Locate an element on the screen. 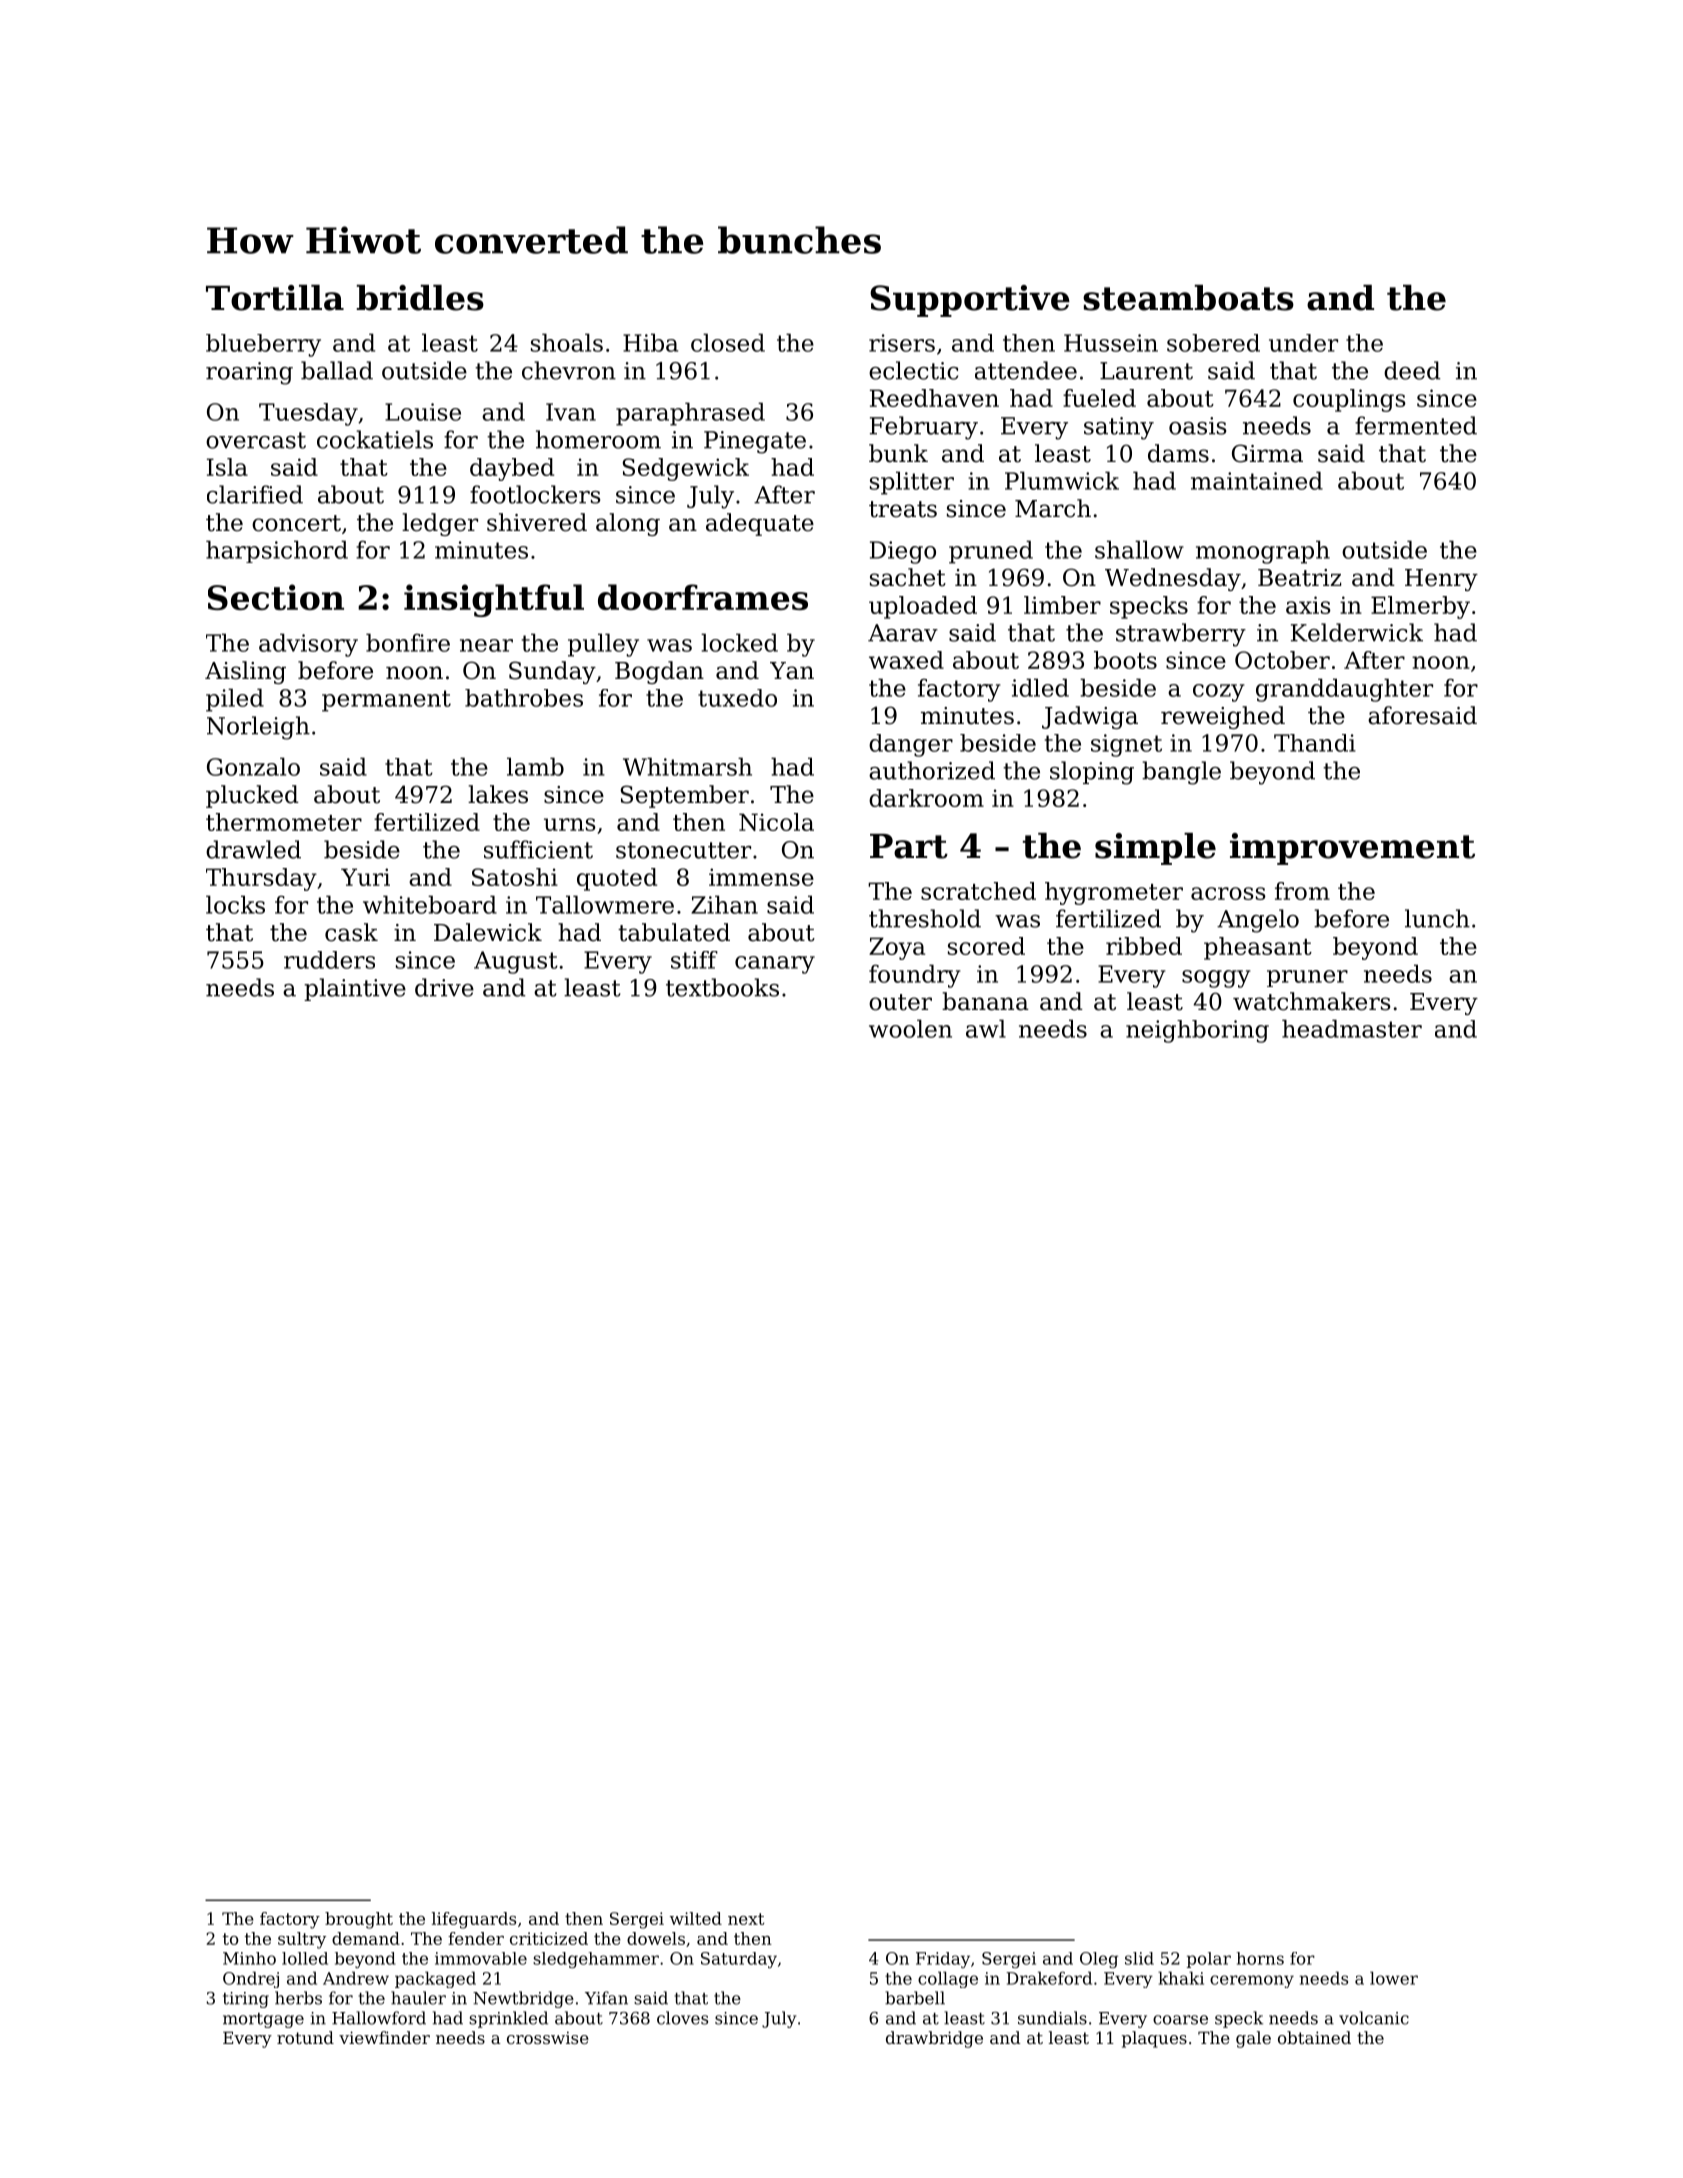 The height and width of the screenshot is (2178, 1683). brought is located at coordinates (359, 1920).
